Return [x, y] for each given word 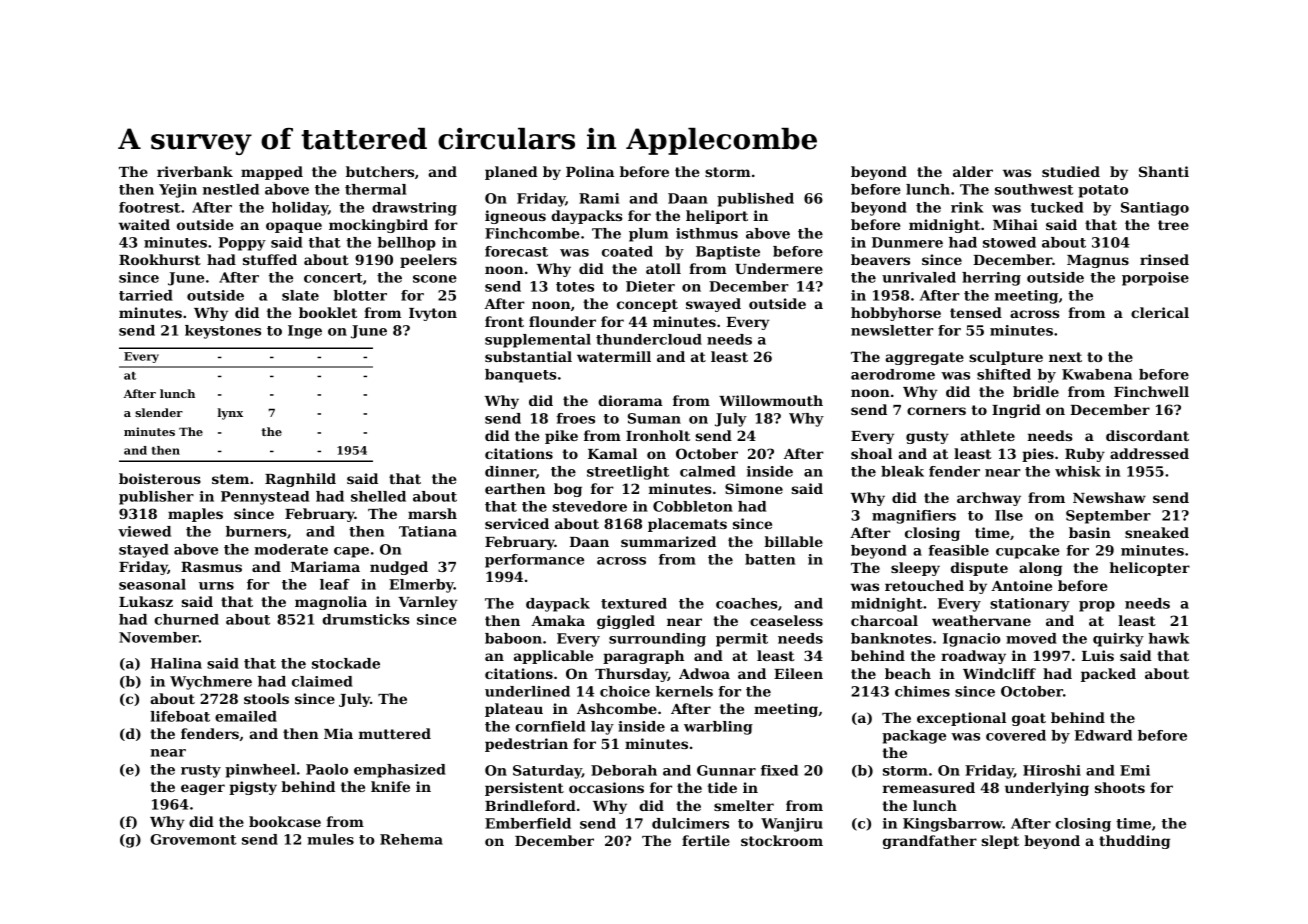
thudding [1134, 842]
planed [511, 173]
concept [647, 305]
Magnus [1098, 261]
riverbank [195, 171]
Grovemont [193, 839]
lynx [230, 414]
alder [973, 171]
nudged [399, 568]
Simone [754, 488]
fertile [706, 840]
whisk [1078, 471]
